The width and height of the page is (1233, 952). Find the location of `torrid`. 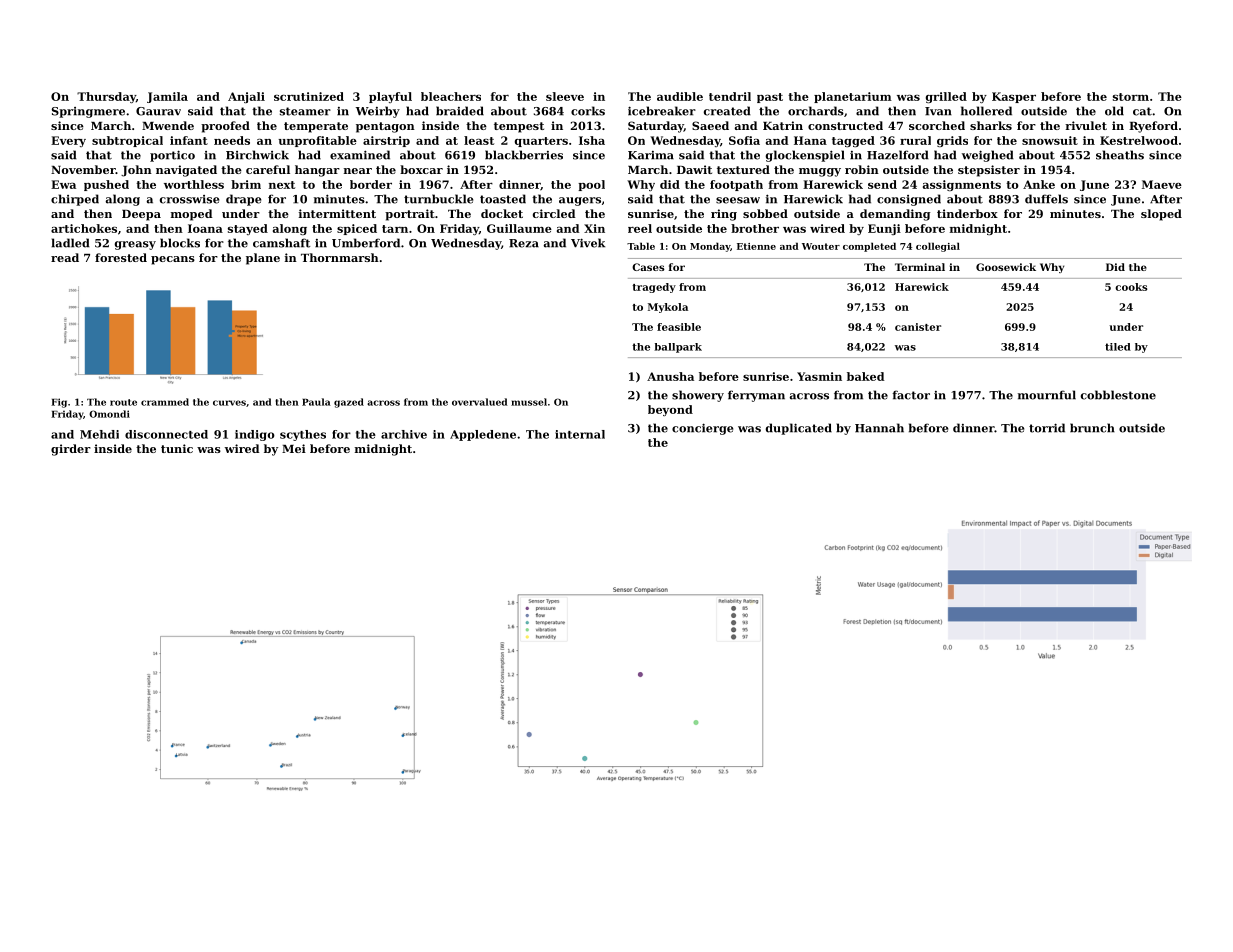

torrid is located at coordinates (1047, 428).
